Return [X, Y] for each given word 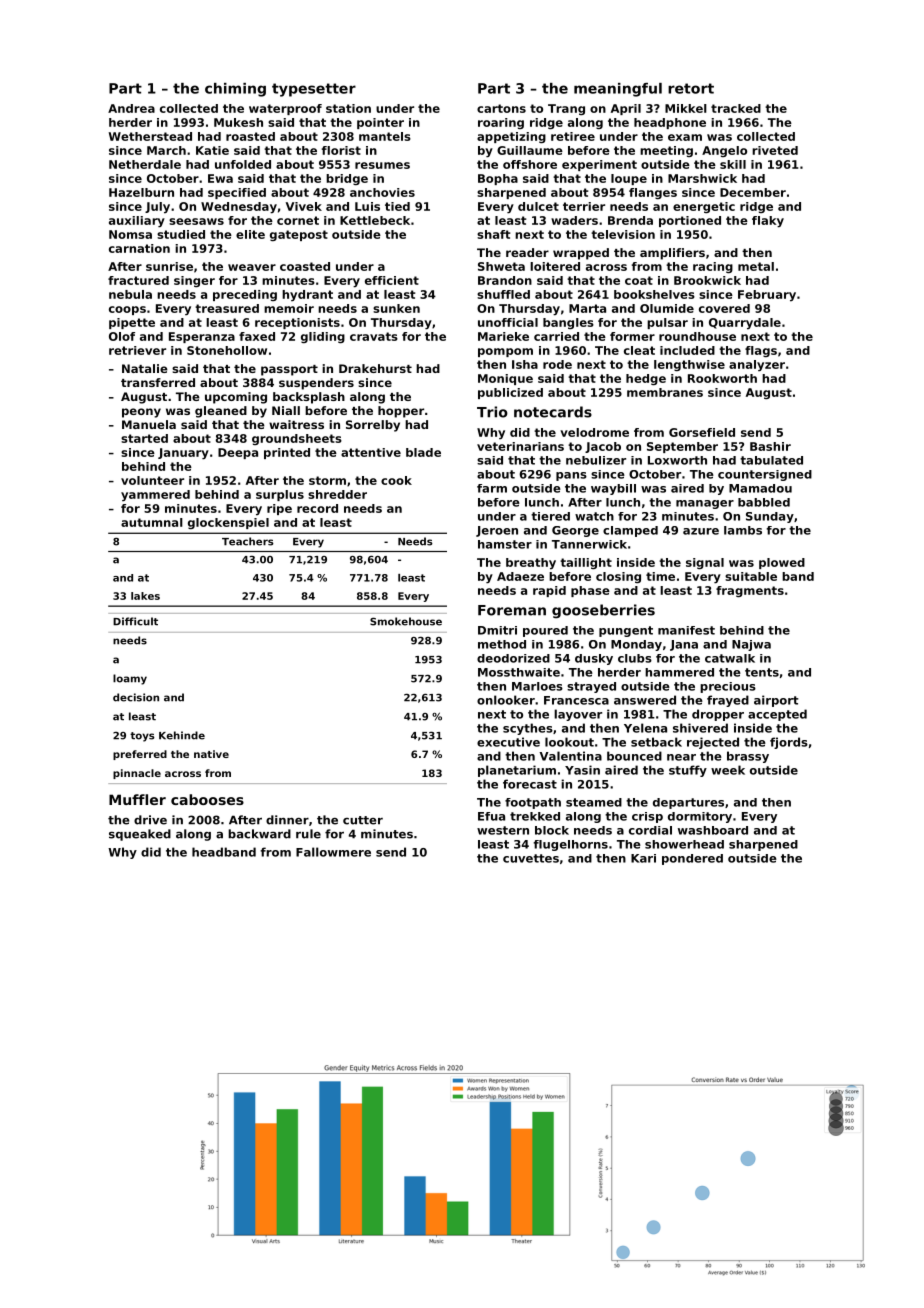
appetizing [511, 137]
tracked [736, 108]
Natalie [145, 368]
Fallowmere [333, 852]
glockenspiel [228, 523]
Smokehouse [406, 621]
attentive [371, 452]
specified [237, 193]
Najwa [751, 645]
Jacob [603, 447]
